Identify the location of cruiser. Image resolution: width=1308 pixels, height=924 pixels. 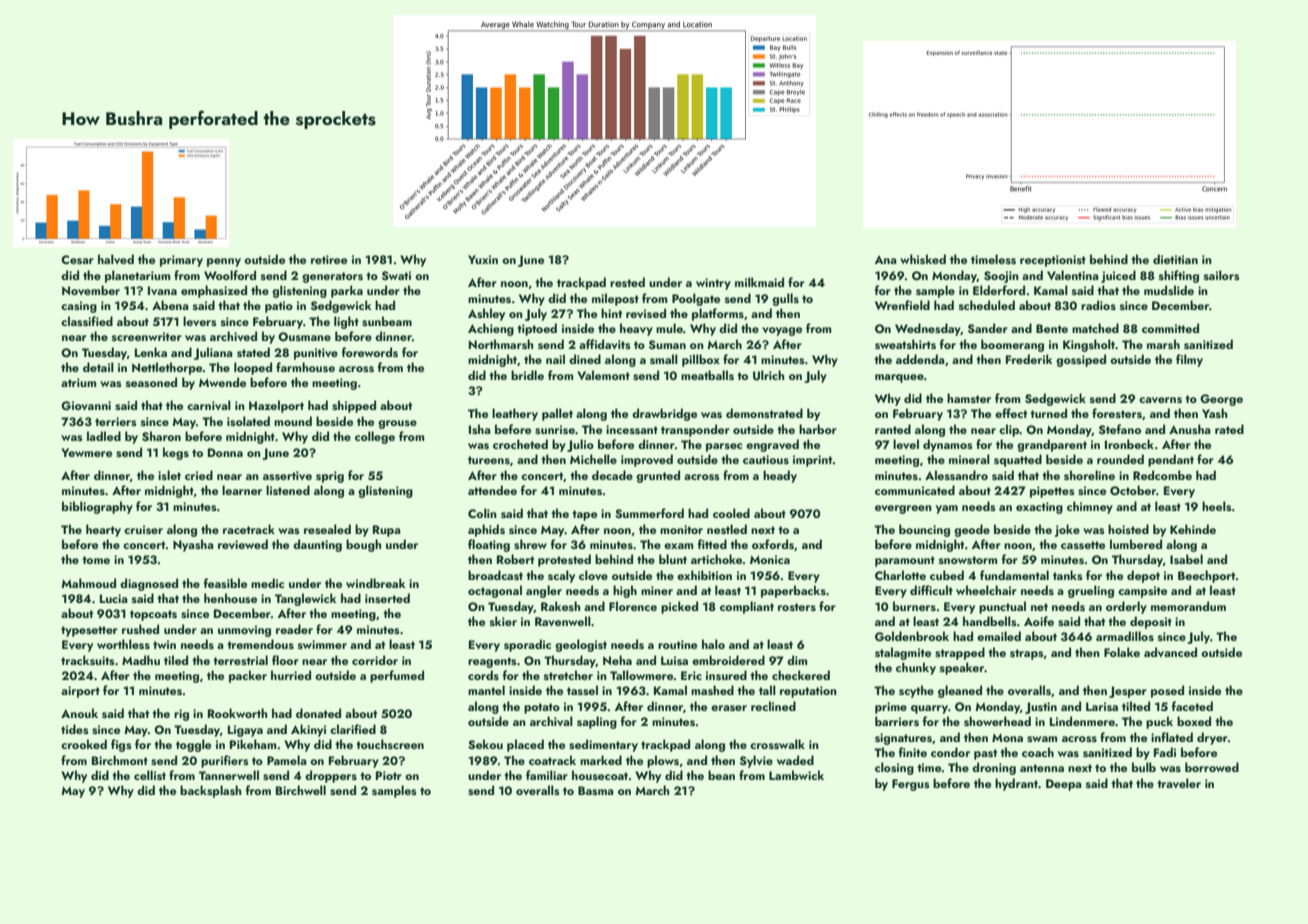
(143, 529).
